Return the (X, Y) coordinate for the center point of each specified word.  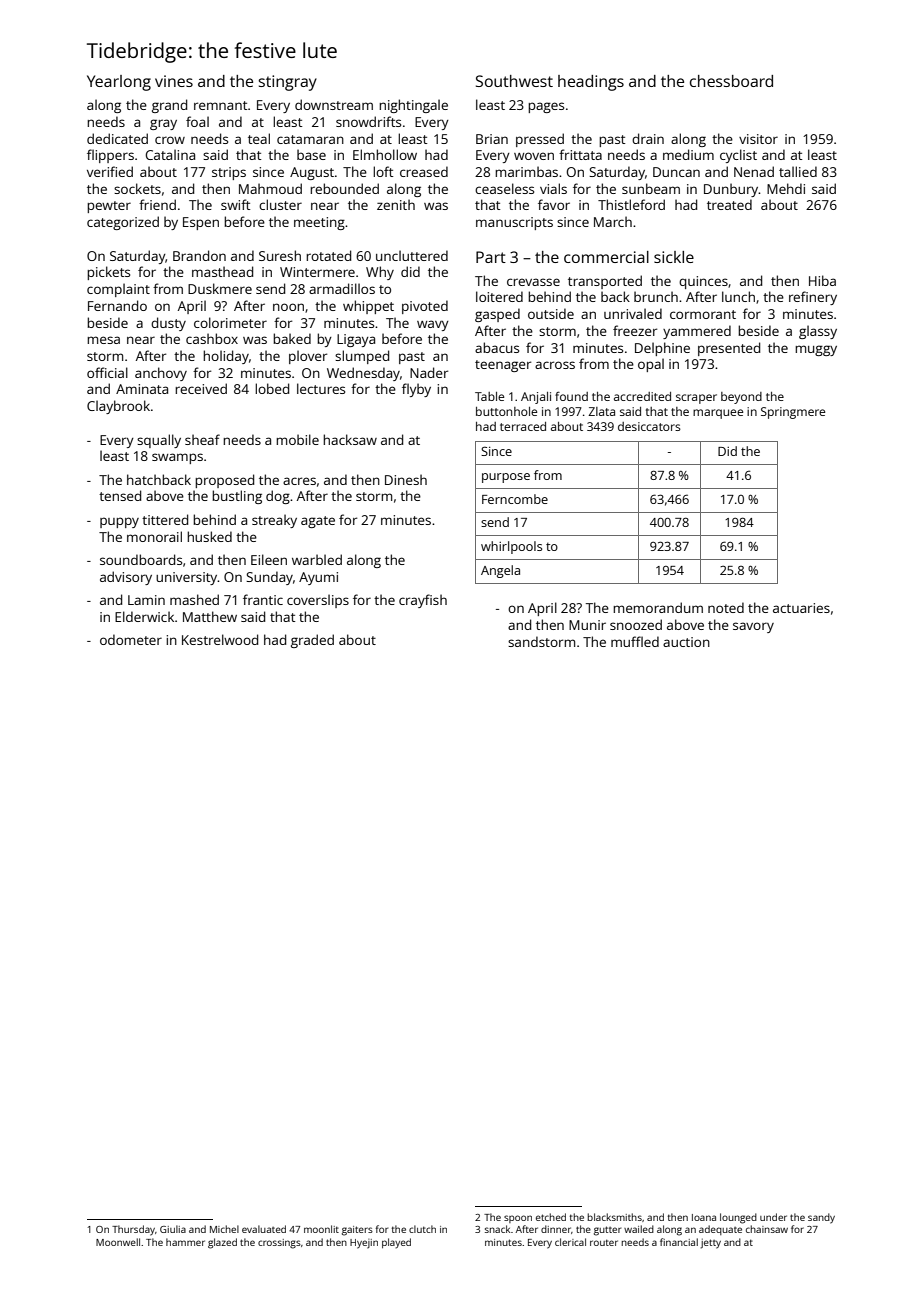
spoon (518, 1219)
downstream (334, 104)
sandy (821, 1218)
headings (591, 83)
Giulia (173, 1229)
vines (174, 81)
